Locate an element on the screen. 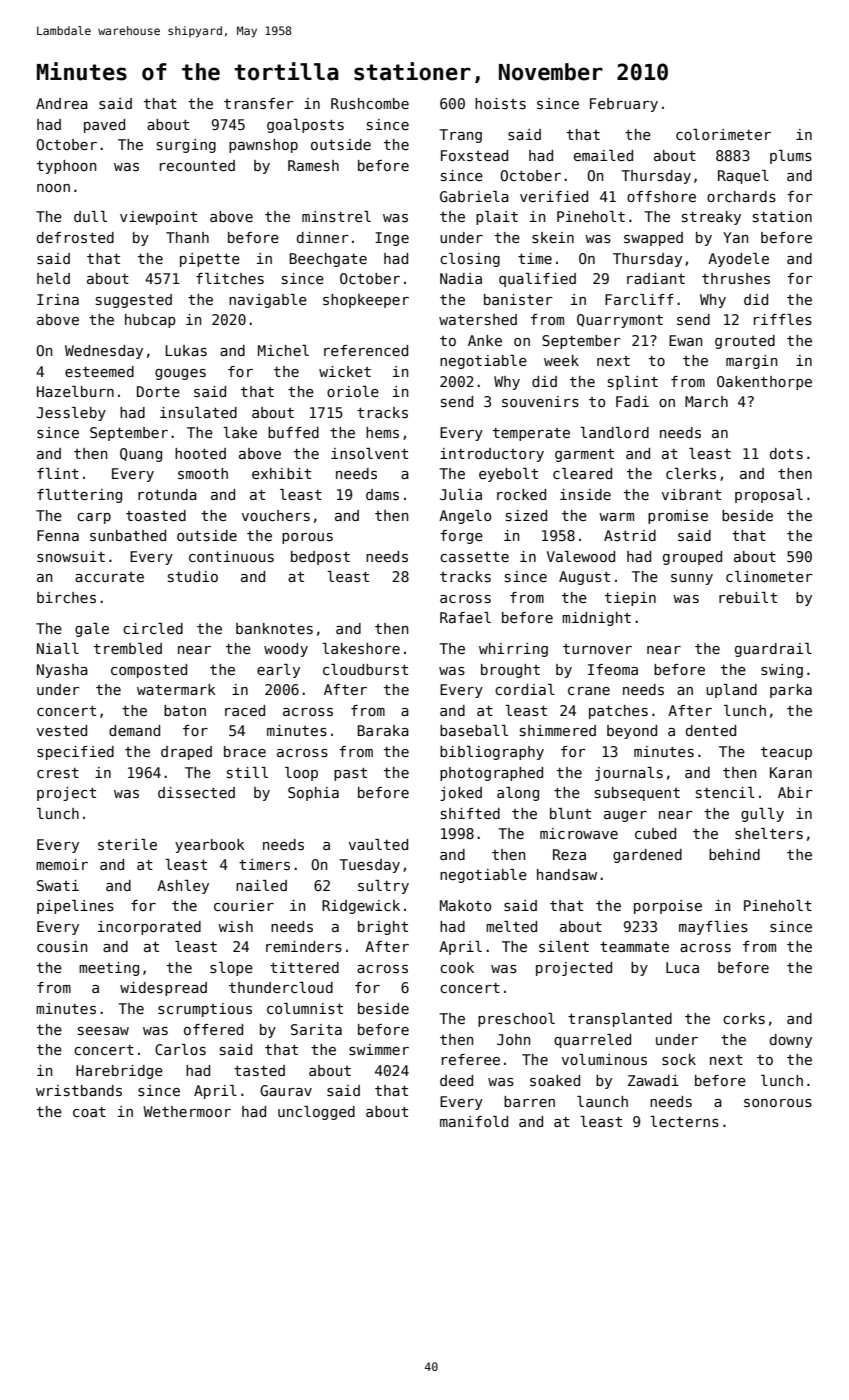 This screenshot has height=1400, width=849. subsequent is located at coordinates (637, 794).
